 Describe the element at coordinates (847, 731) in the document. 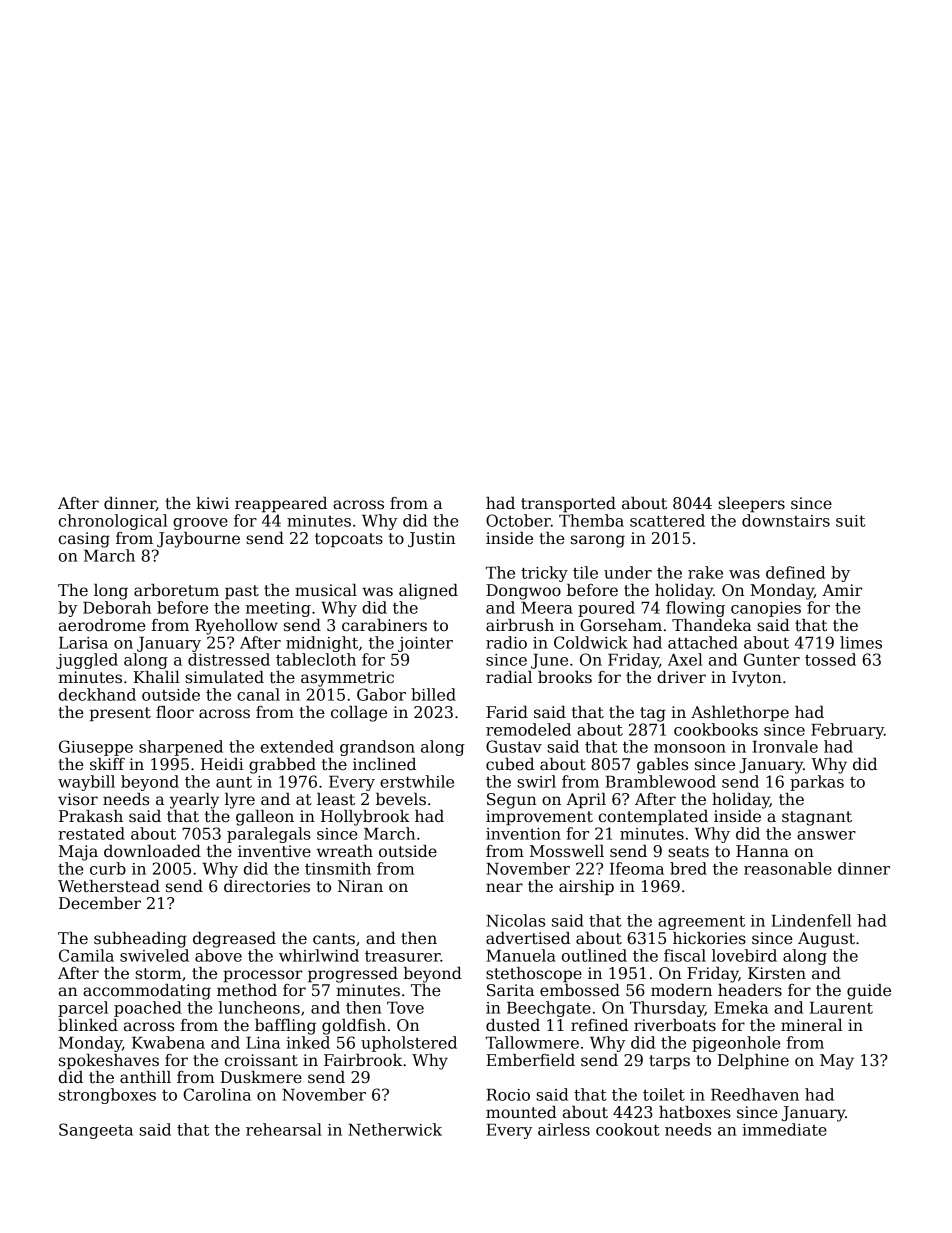

I see `February` at that location.
